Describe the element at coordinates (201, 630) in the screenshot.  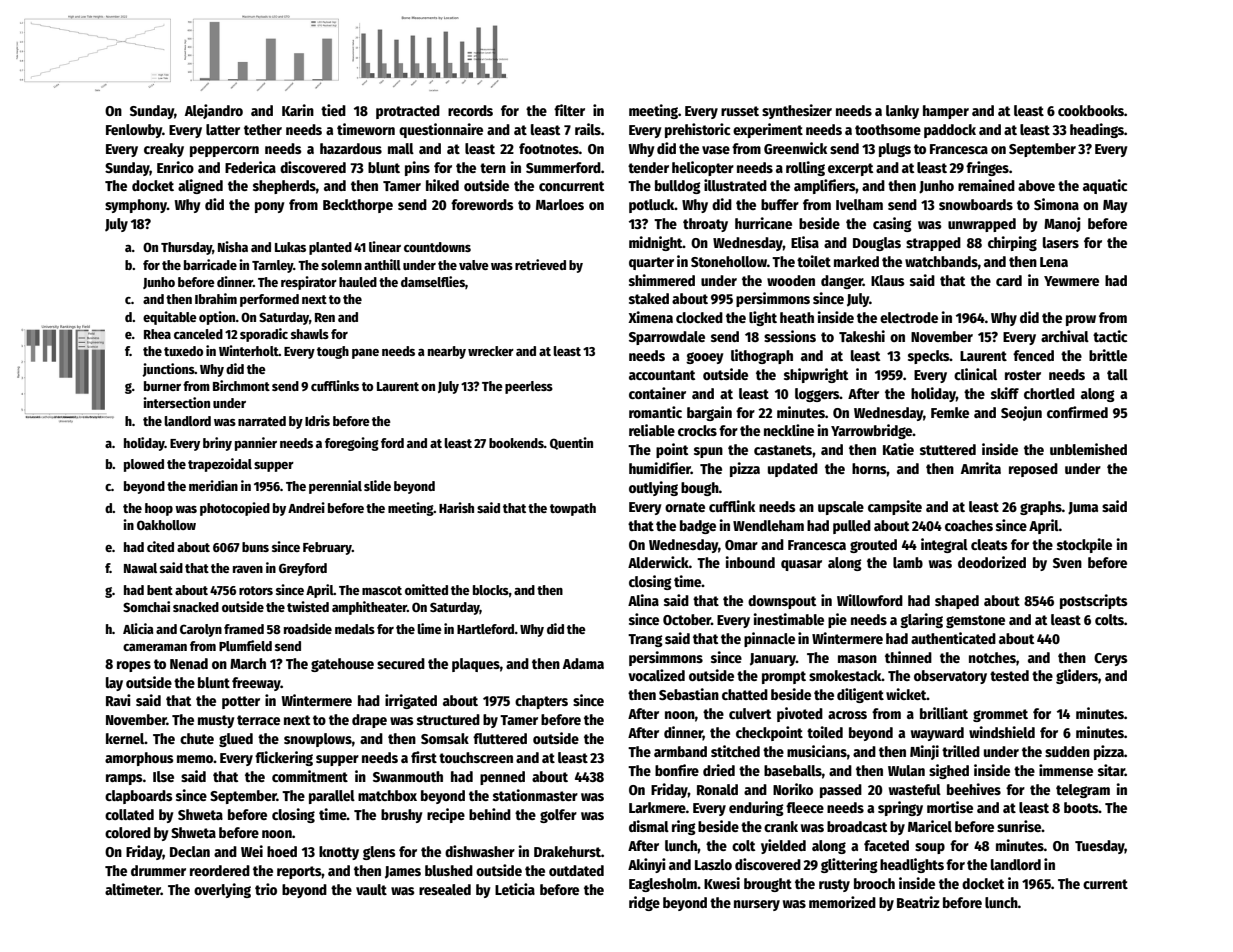
I see `Carolyn` at that location.
